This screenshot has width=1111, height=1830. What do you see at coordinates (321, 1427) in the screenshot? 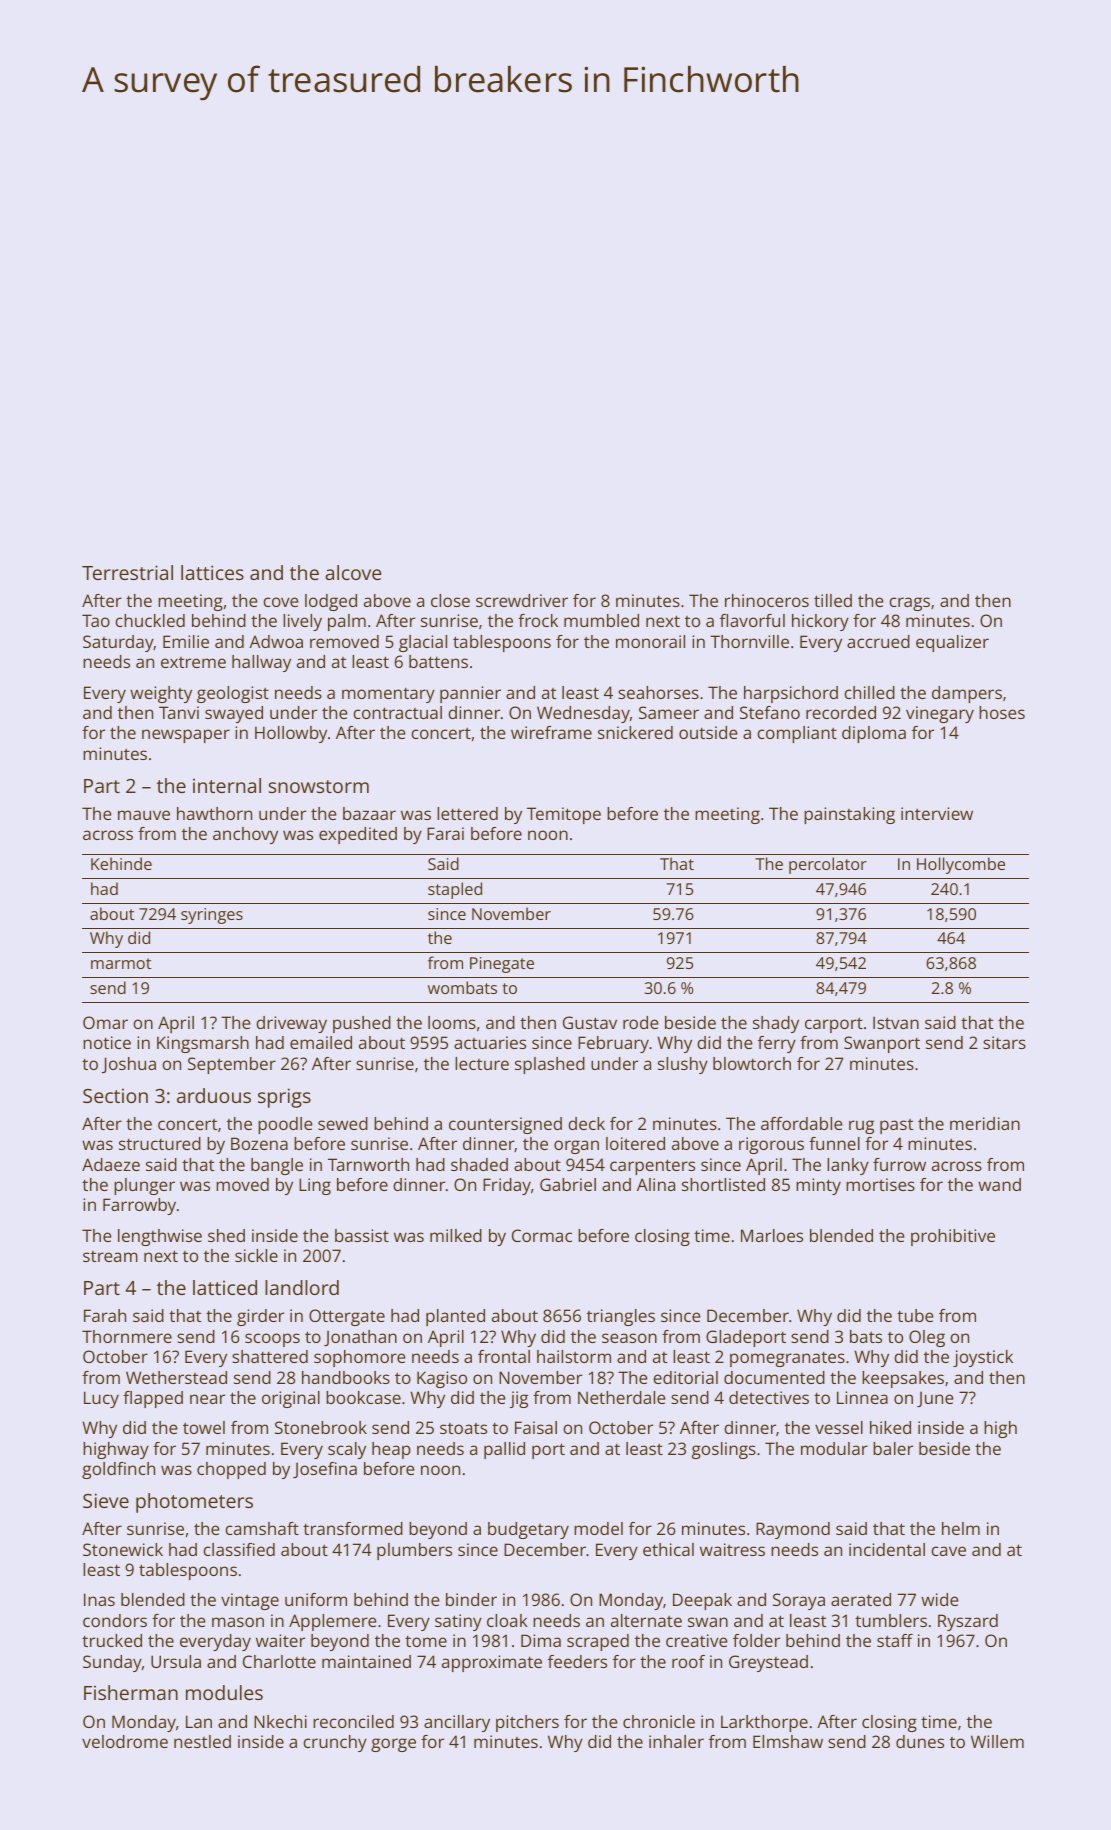
I see `Stonebrook` at bounding box center [321, 1427].
